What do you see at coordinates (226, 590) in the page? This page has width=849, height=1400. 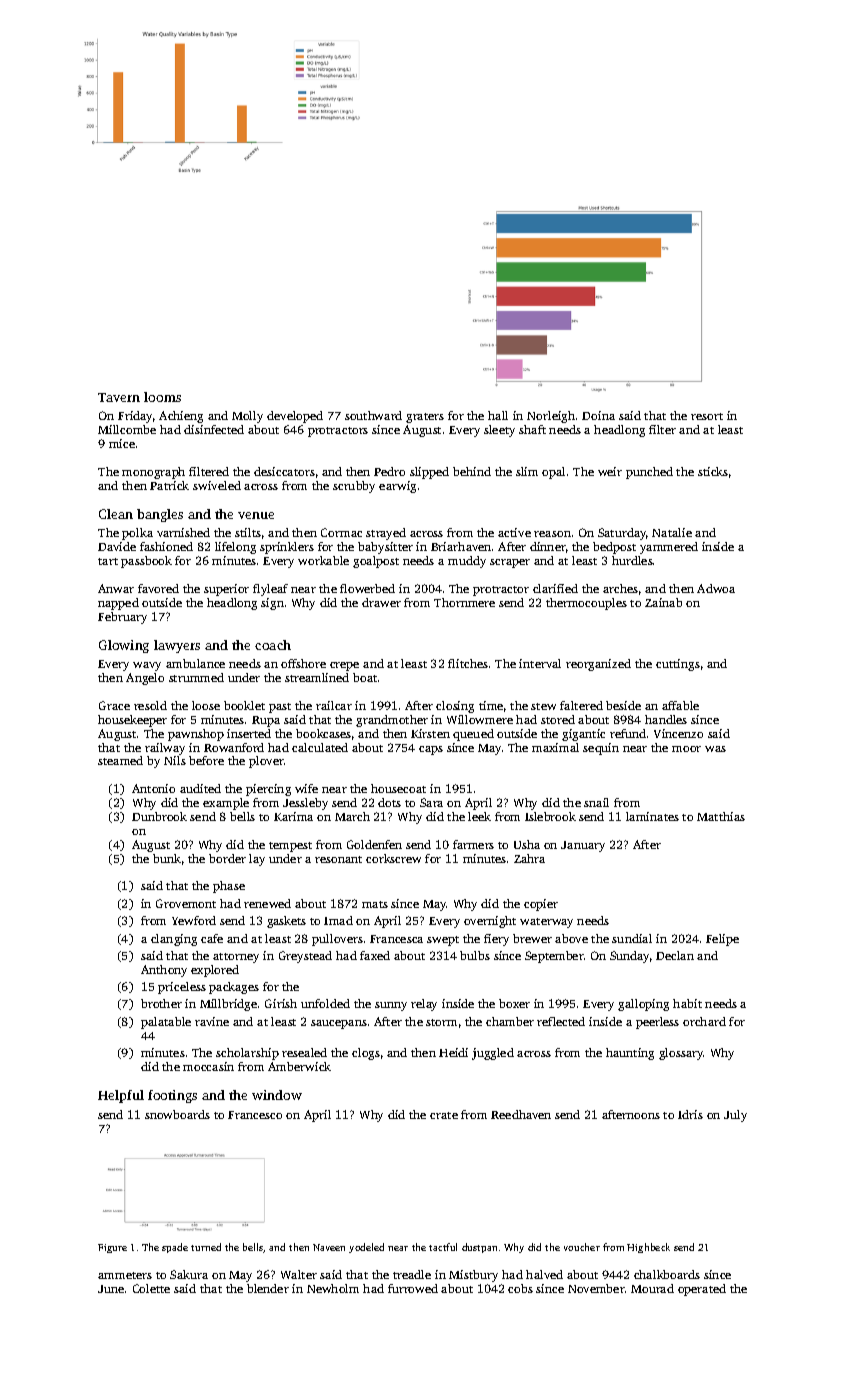 I see `superior` at bounding box center [226, 590].
